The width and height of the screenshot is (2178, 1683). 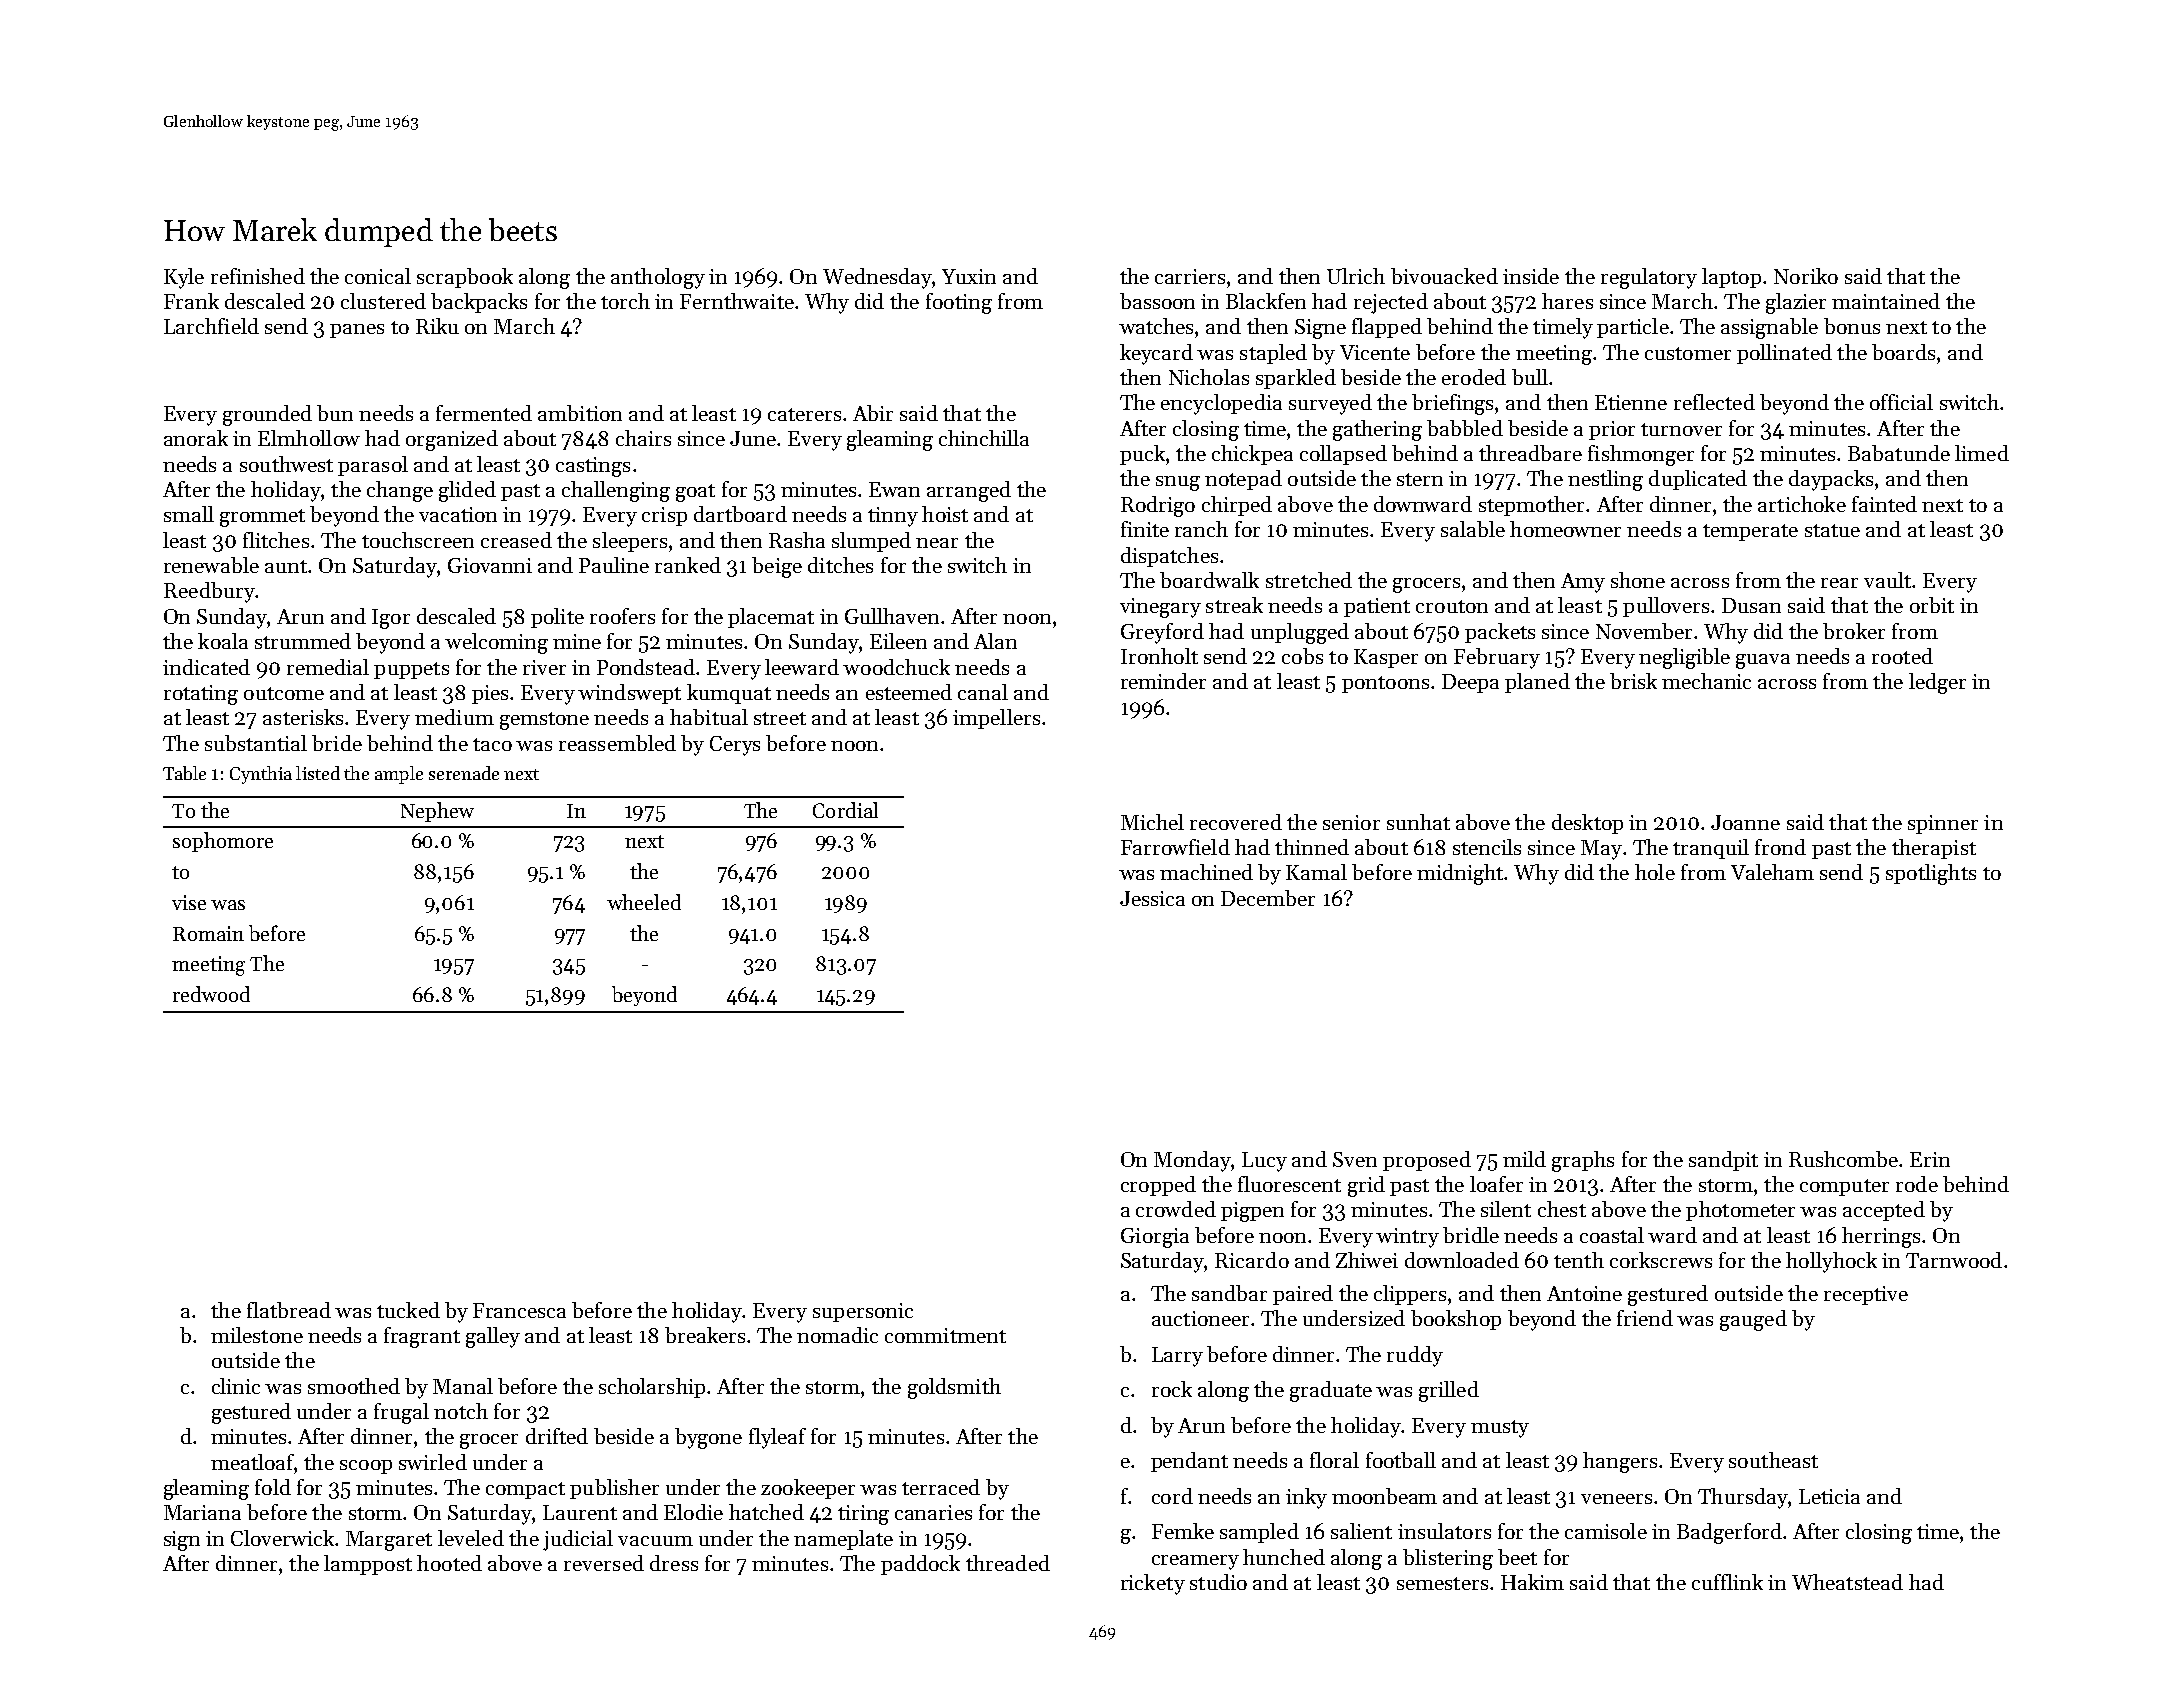 What do you see at coordinates (1303, 1295) in the screenshot?
I see `paired` at bounding box center [1303, 1295].
